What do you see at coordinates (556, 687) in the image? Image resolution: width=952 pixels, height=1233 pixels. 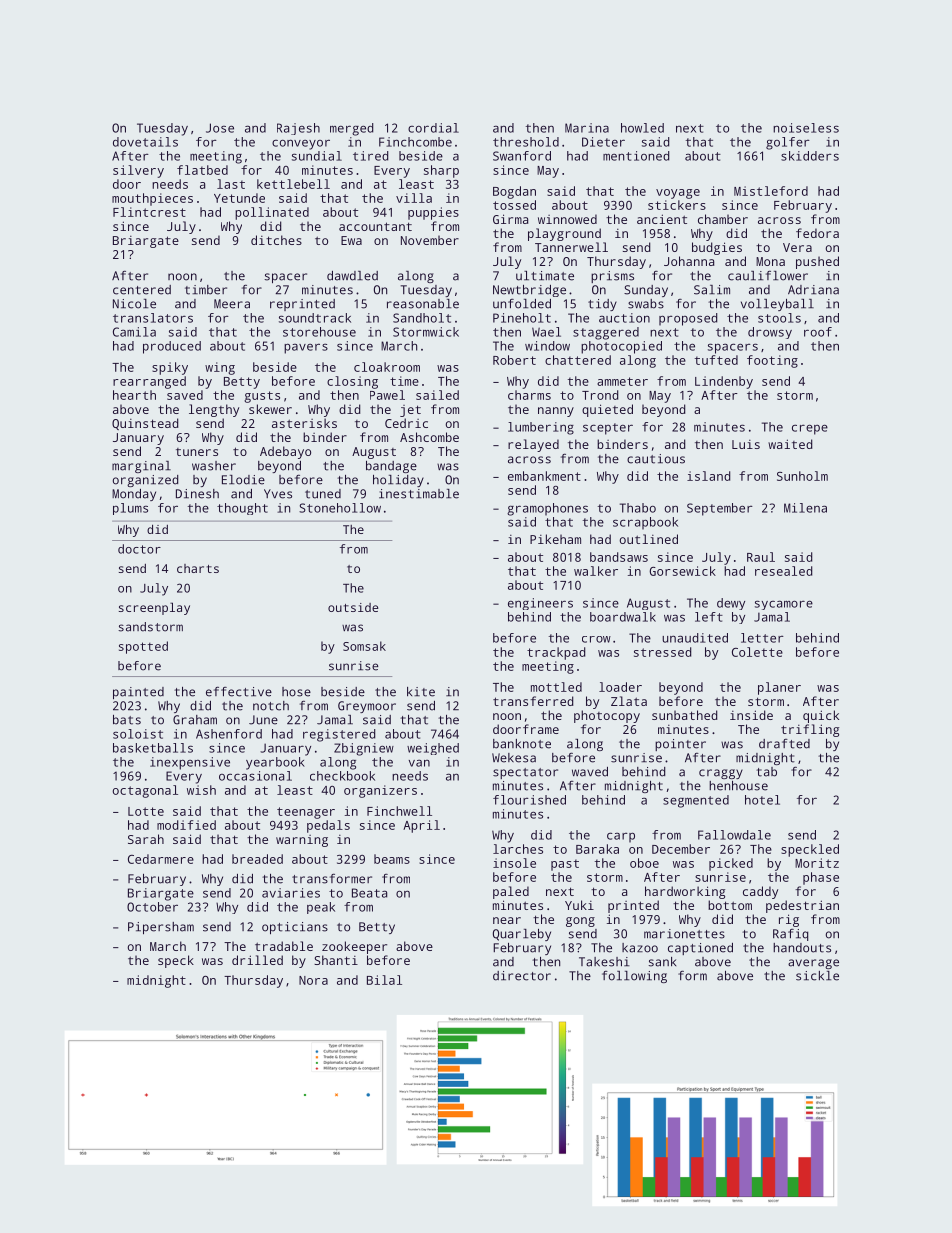 I see `mottled` at bounding box center [556, 687].
